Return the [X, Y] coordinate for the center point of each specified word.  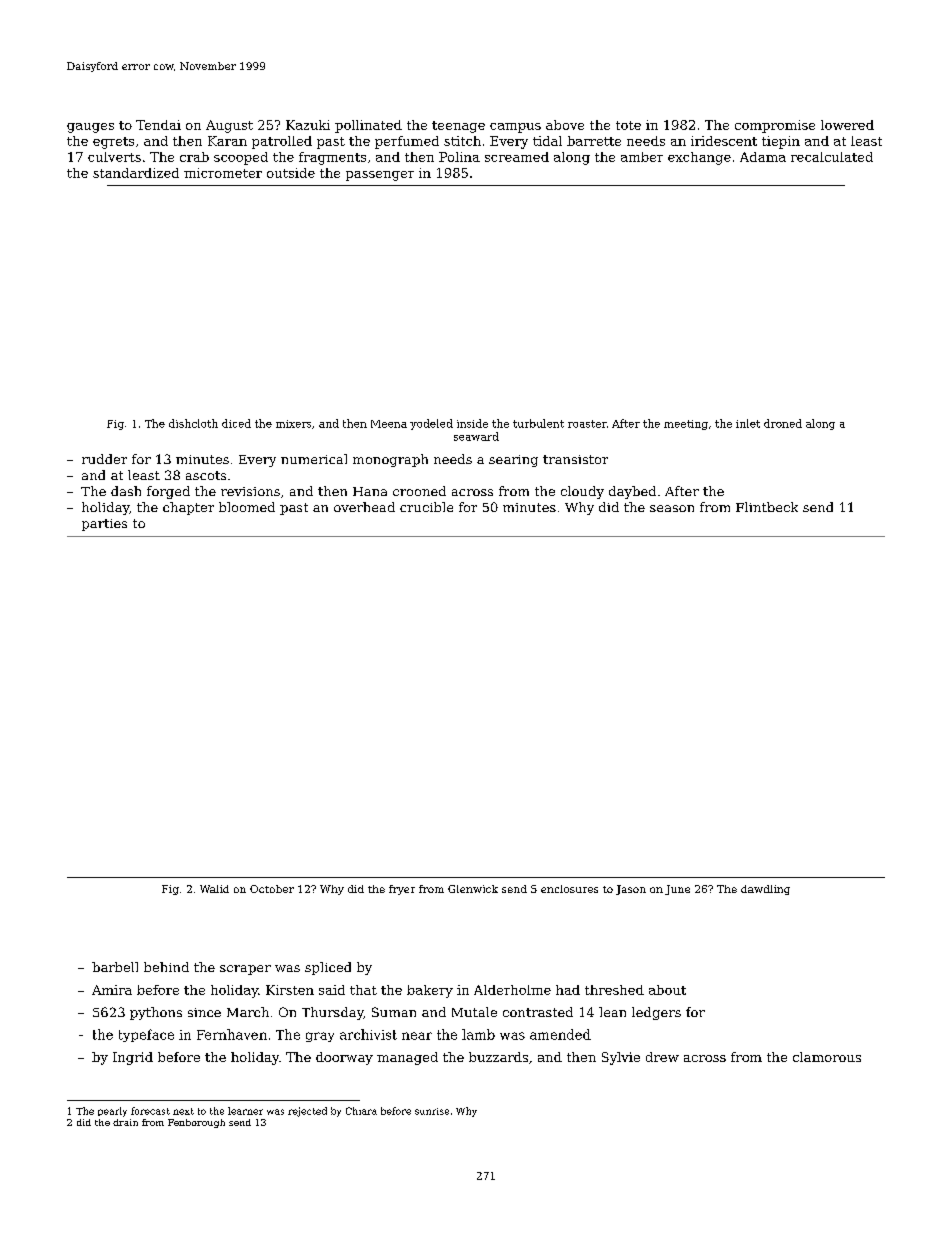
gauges [90, 128]
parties [104, 525]
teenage [458, 127]
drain [125, 1122]
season [672, 508]
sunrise [432, 1111]
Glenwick [473, 889]
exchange [699, 158]
